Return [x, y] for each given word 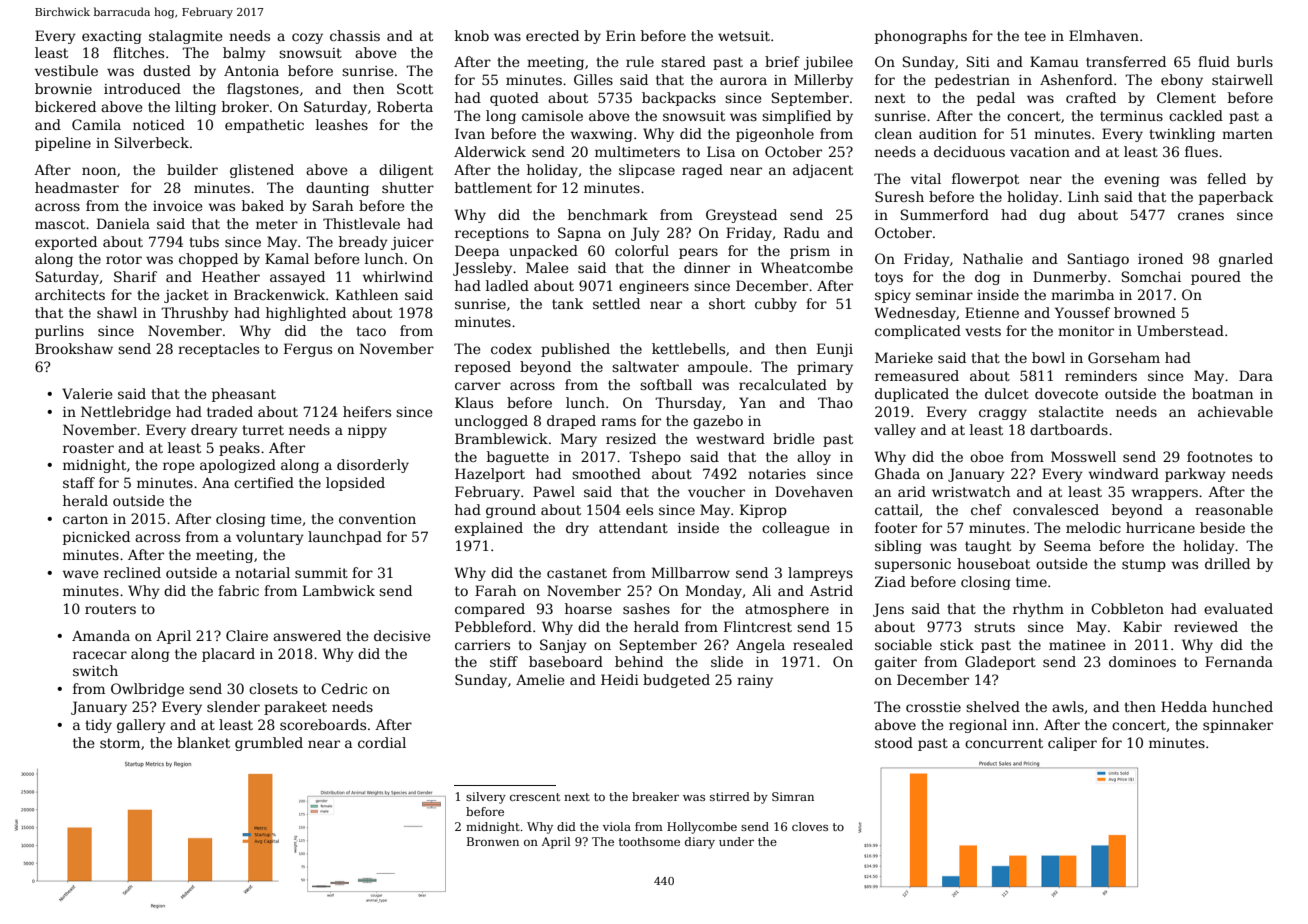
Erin [621, 35]
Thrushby [195, 314]
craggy [1003, 414]
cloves [810, 826]
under [736, 841]
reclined [132, 572]
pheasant [244, 395]
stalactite [1071, 411]
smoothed [606, 473]
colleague [796, 529]
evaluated [1238, 608]
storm [120, 743]
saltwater [645, 366]
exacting [112, 37]
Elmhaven [1104, 35]
